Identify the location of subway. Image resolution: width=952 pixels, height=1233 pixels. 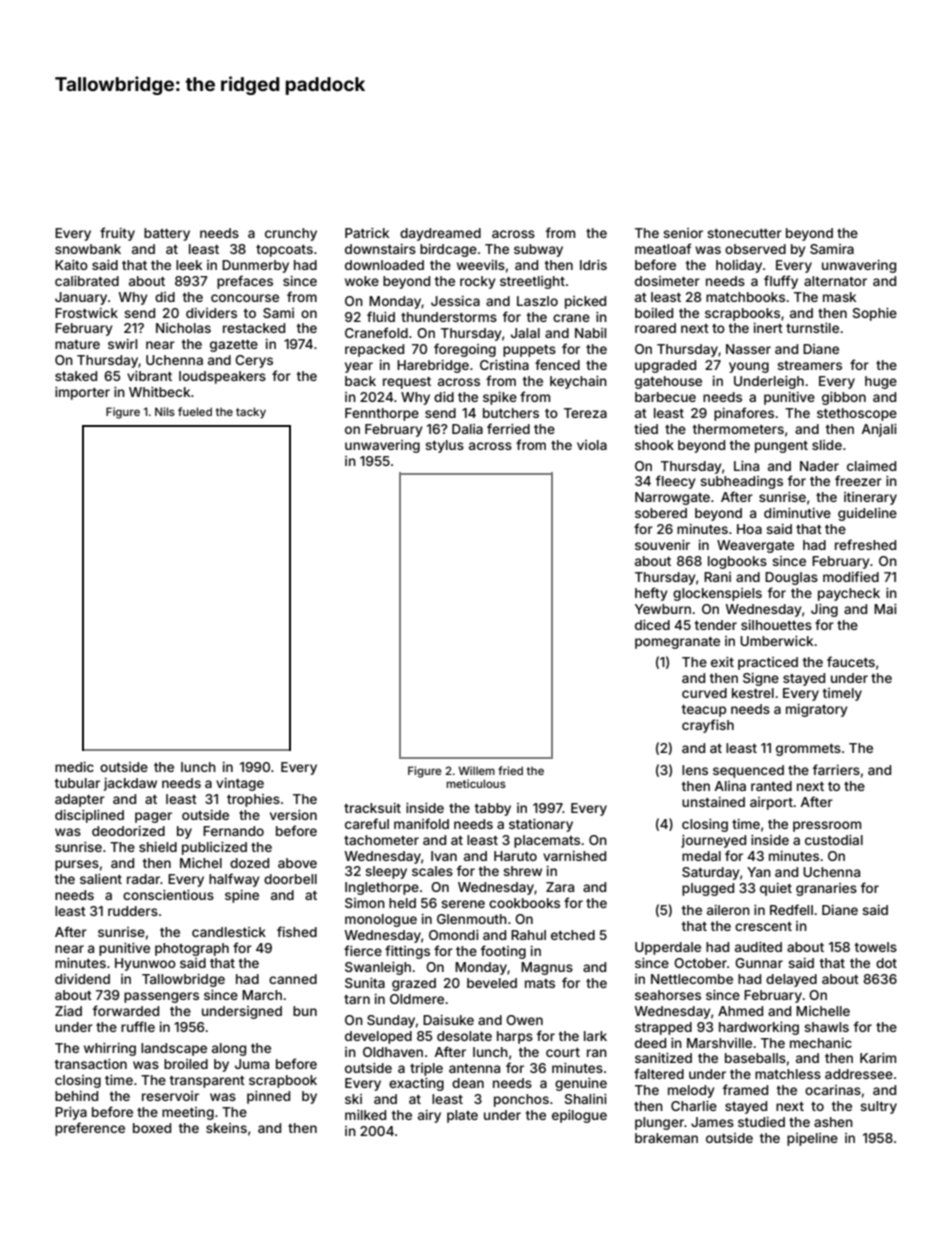
(538, 250).
